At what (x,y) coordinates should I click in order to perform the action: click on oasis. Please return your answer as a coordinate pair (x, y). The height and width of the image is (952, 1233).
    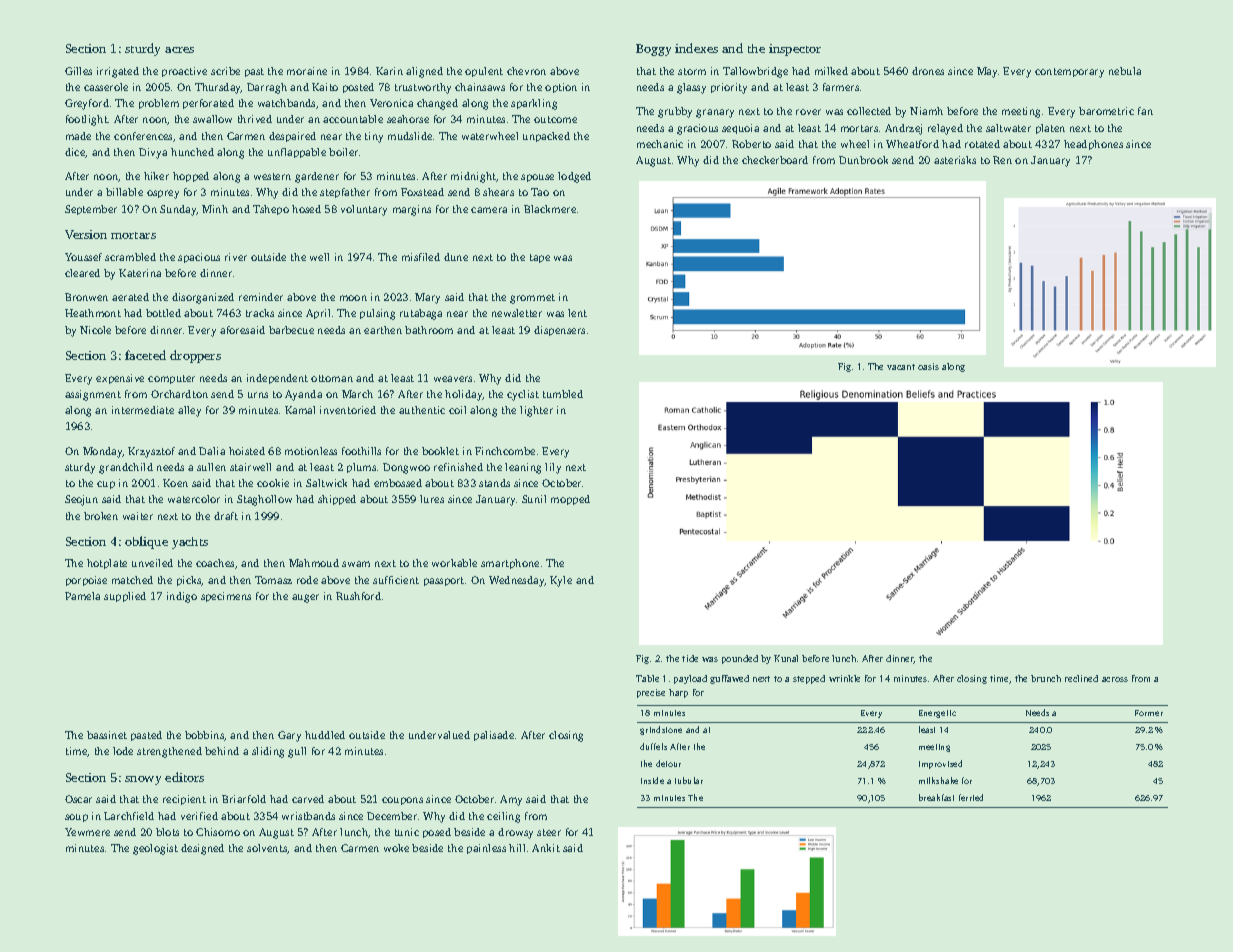
    Looking at the image, I should click on (928, 366).
